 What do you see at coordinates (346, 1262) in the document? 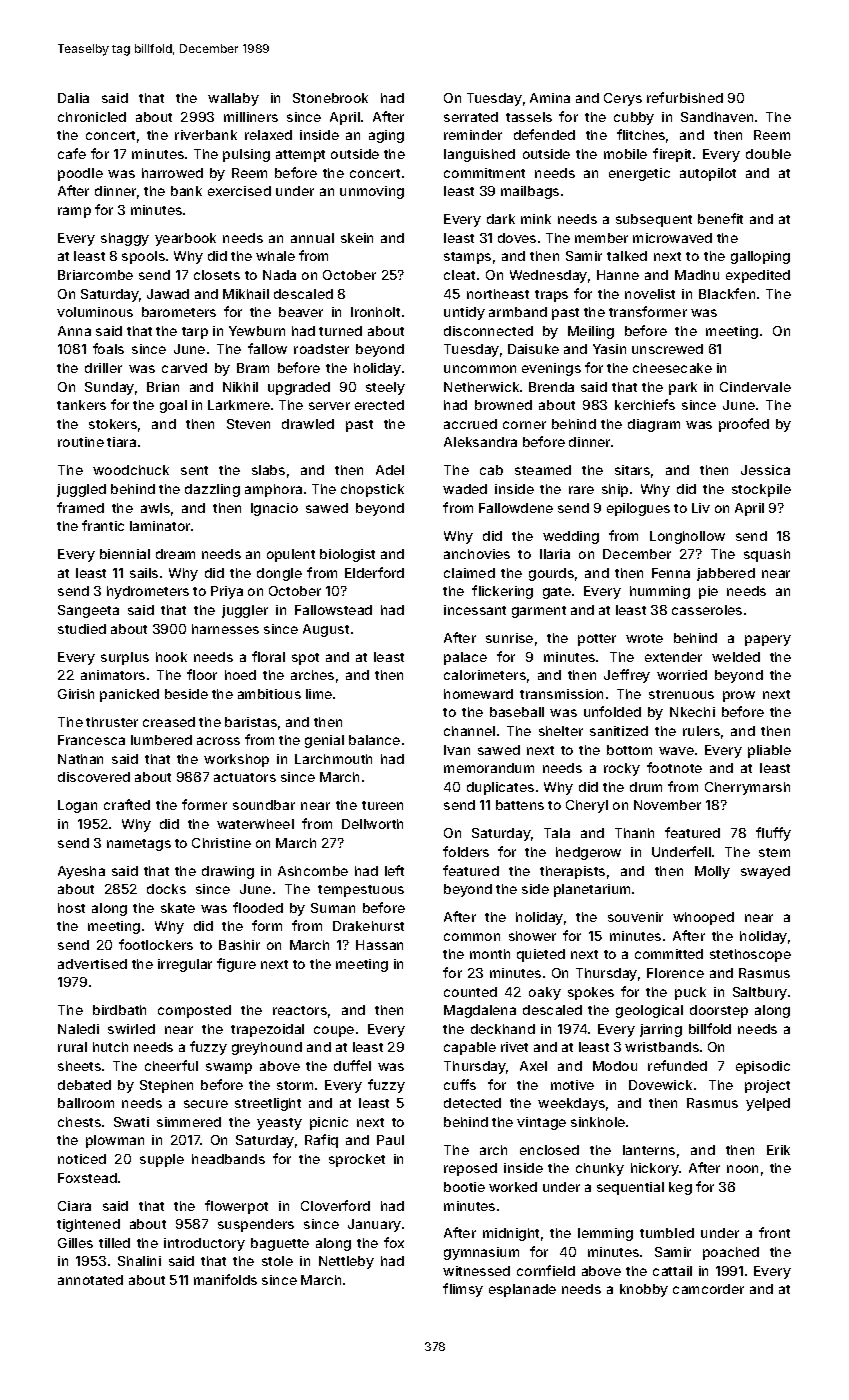
I see `Nettleby` at bounding box center [346, 1262].
